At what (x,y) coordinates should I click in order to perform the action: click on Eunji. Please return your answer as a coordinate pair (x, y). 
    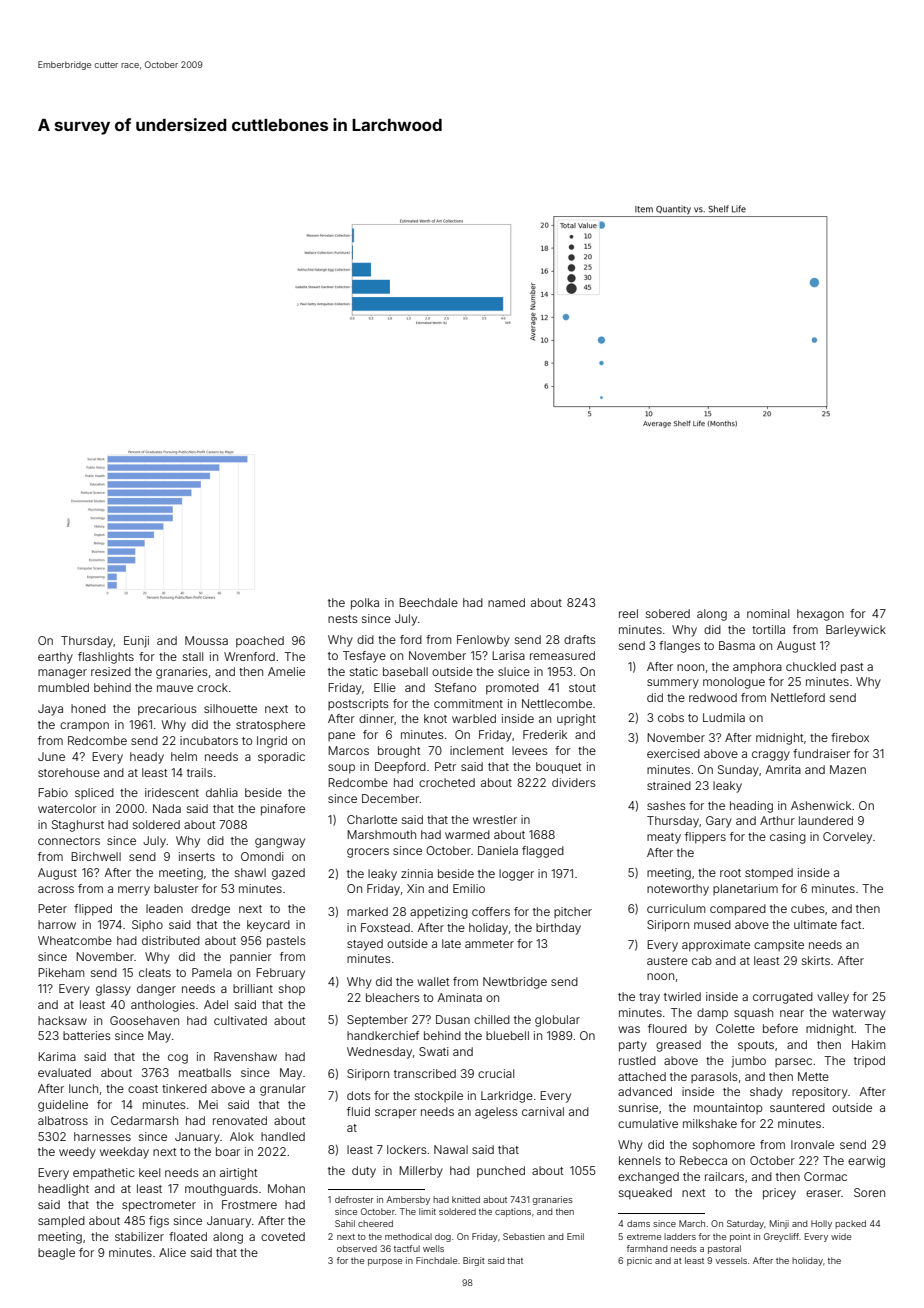
    Looking at the image, I should click on (136, 642).
